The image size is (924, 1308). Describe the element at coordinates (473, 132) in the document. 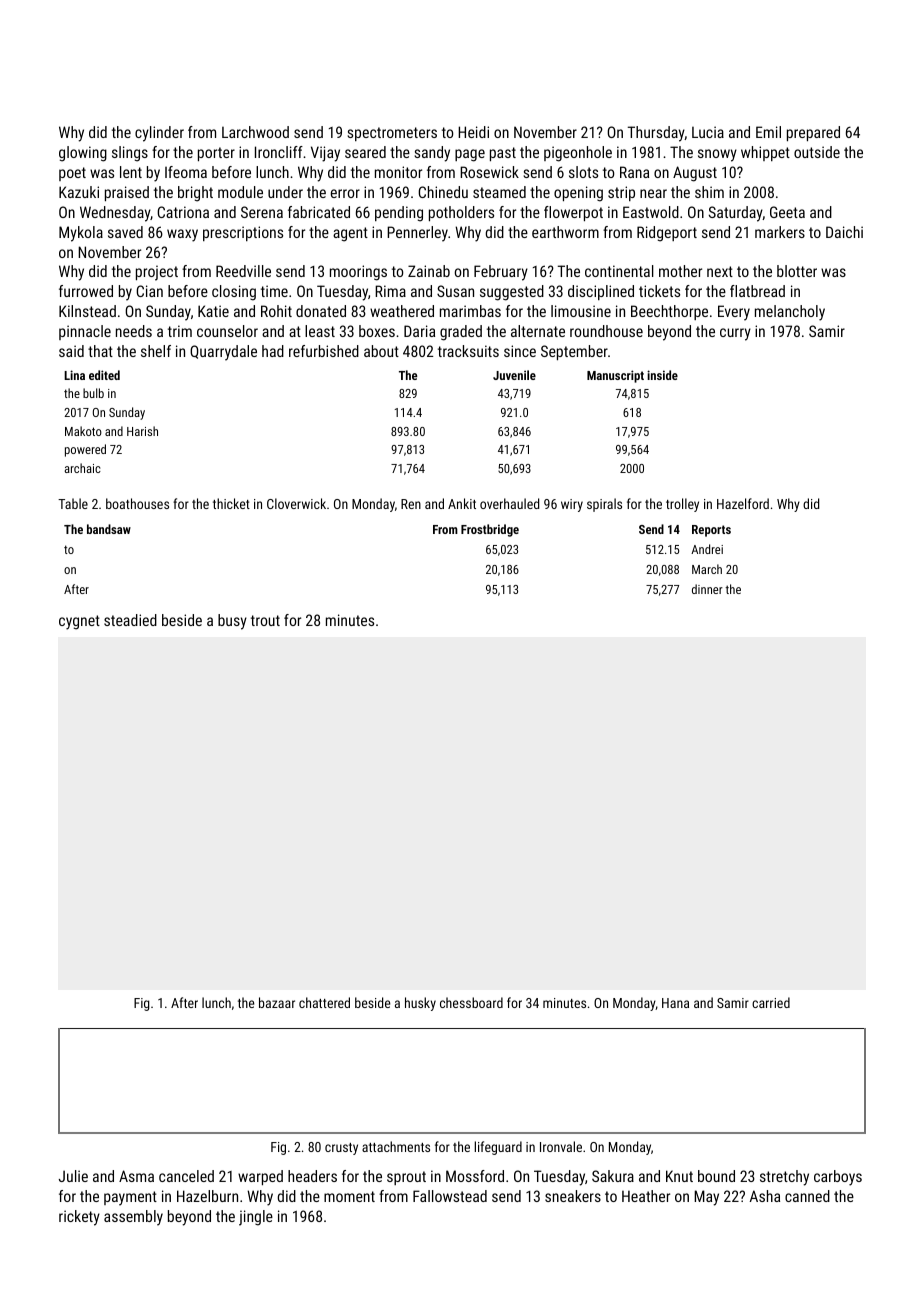

I see `Heidi` at that location.
